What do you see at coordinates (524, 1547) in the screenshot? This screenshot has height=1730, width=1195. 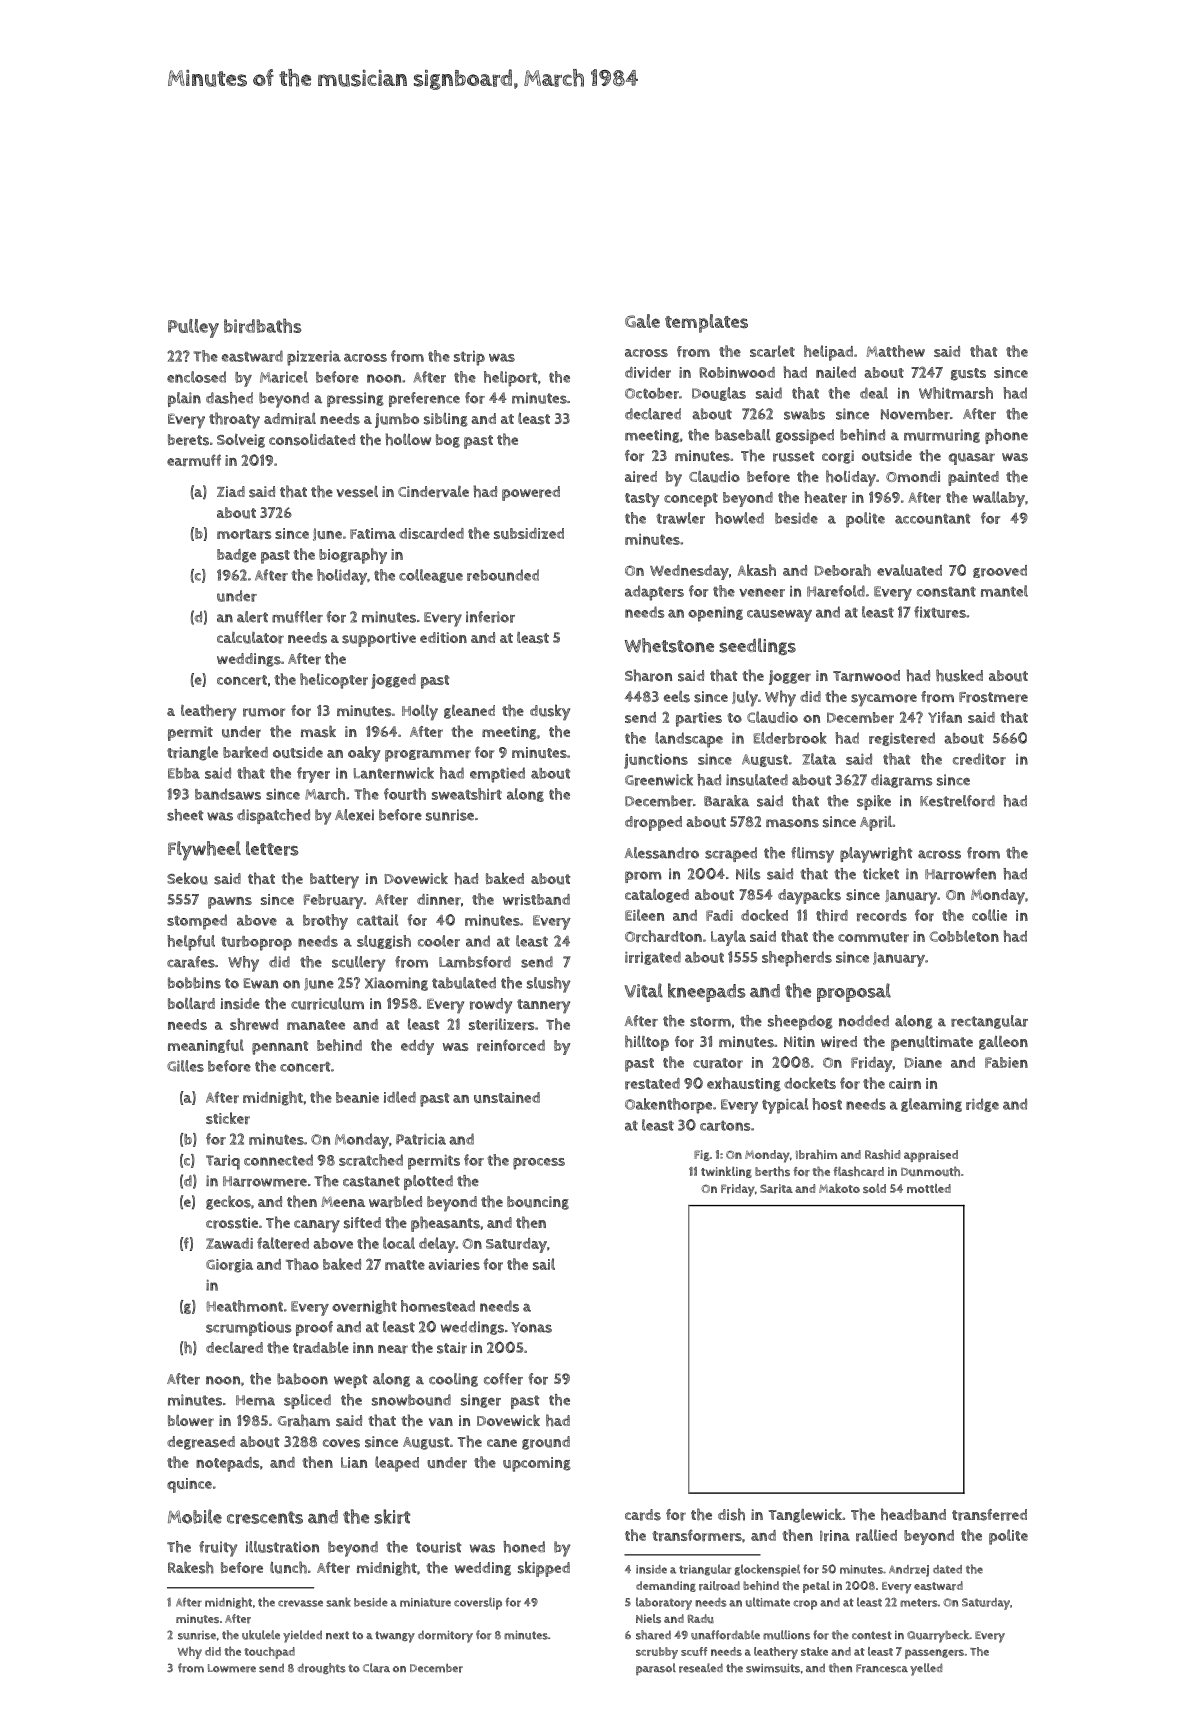 I see `honed` at bounding box center [524, 1547].
